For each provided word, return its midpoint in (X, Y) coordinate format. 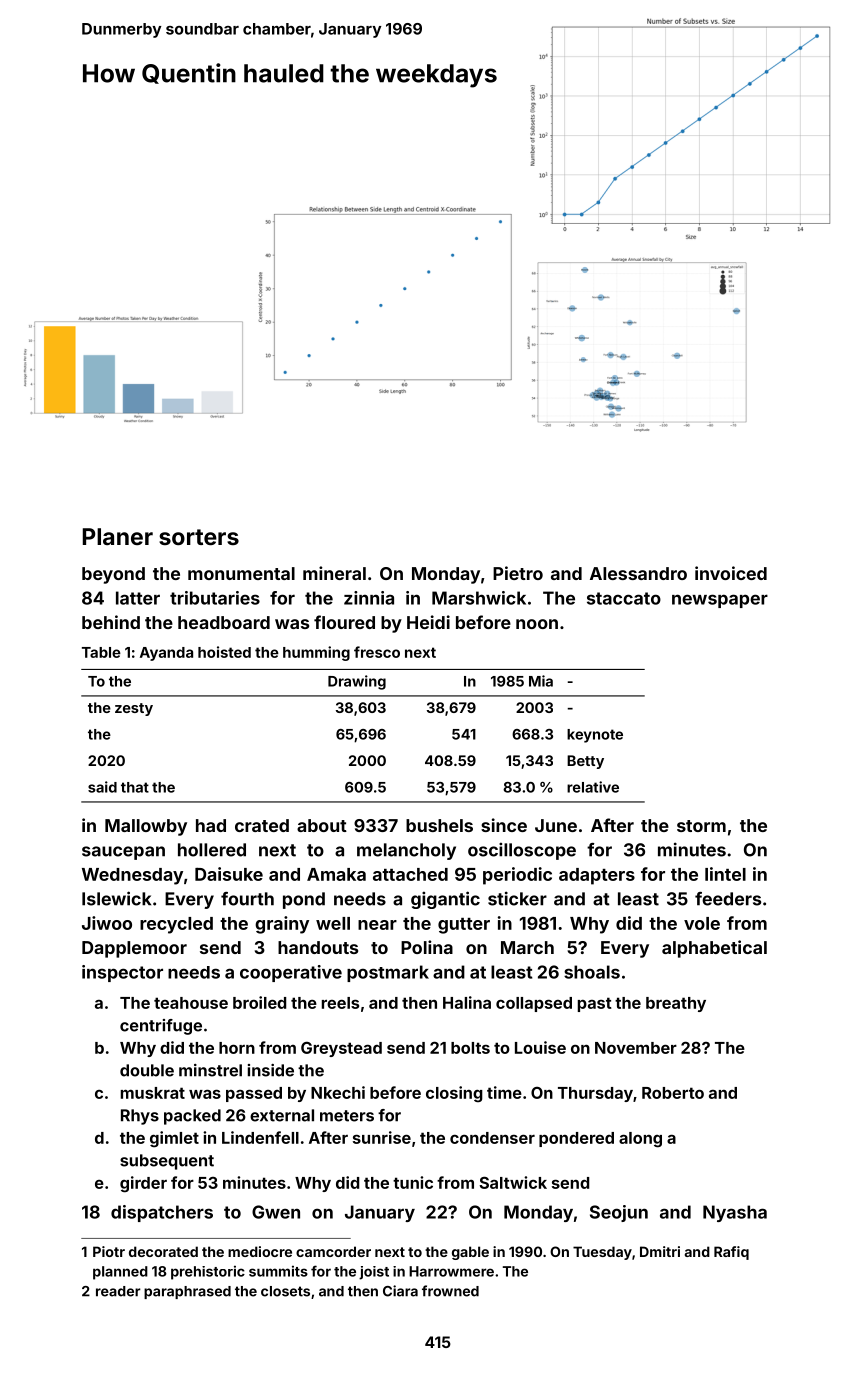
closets (285, 1291)
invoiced (731, 573)
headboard (224, 622)
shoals (592, 972)
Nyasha (735, 1213)
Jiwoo (107, 923)
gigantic (445, 900)
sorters (199, 537)
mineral (334, 573)
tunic (413, 1182)
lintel (725, 874)
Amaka (336, 874)
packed (192, 1117)
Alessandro (638, 573)
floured (344, 622)
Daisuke (229, 874)
